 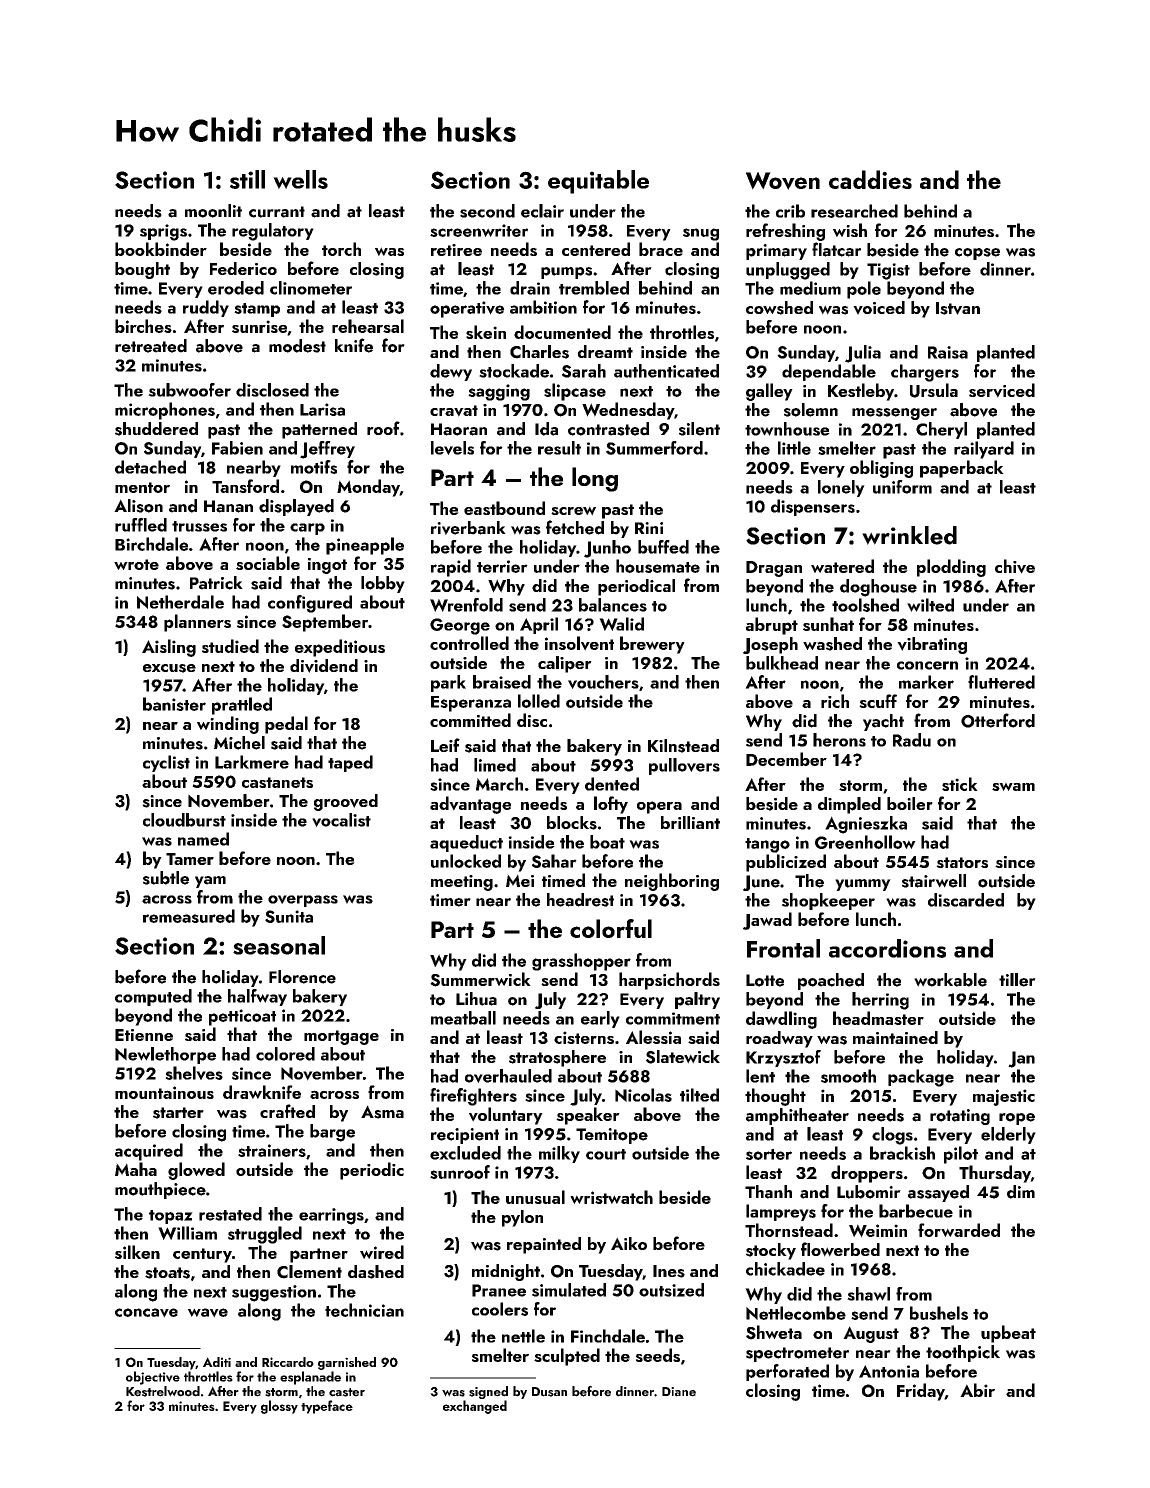 What do you see at coordinates (487, 211) in the page?
I see `second` at bounding box center [487, 211].
